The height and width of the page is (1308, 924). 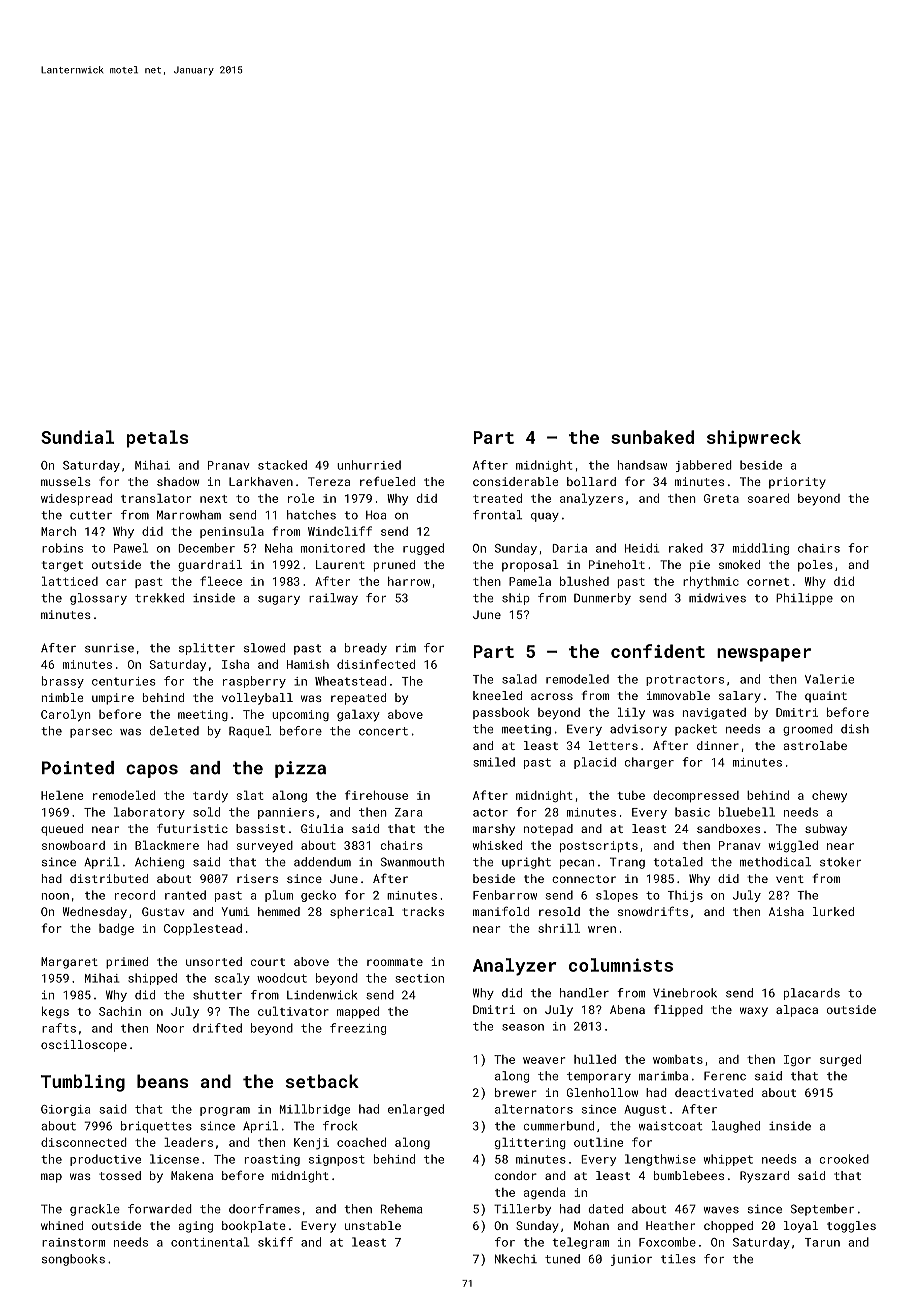 I want to click on Marrowham, so click(x=189, y=515).
